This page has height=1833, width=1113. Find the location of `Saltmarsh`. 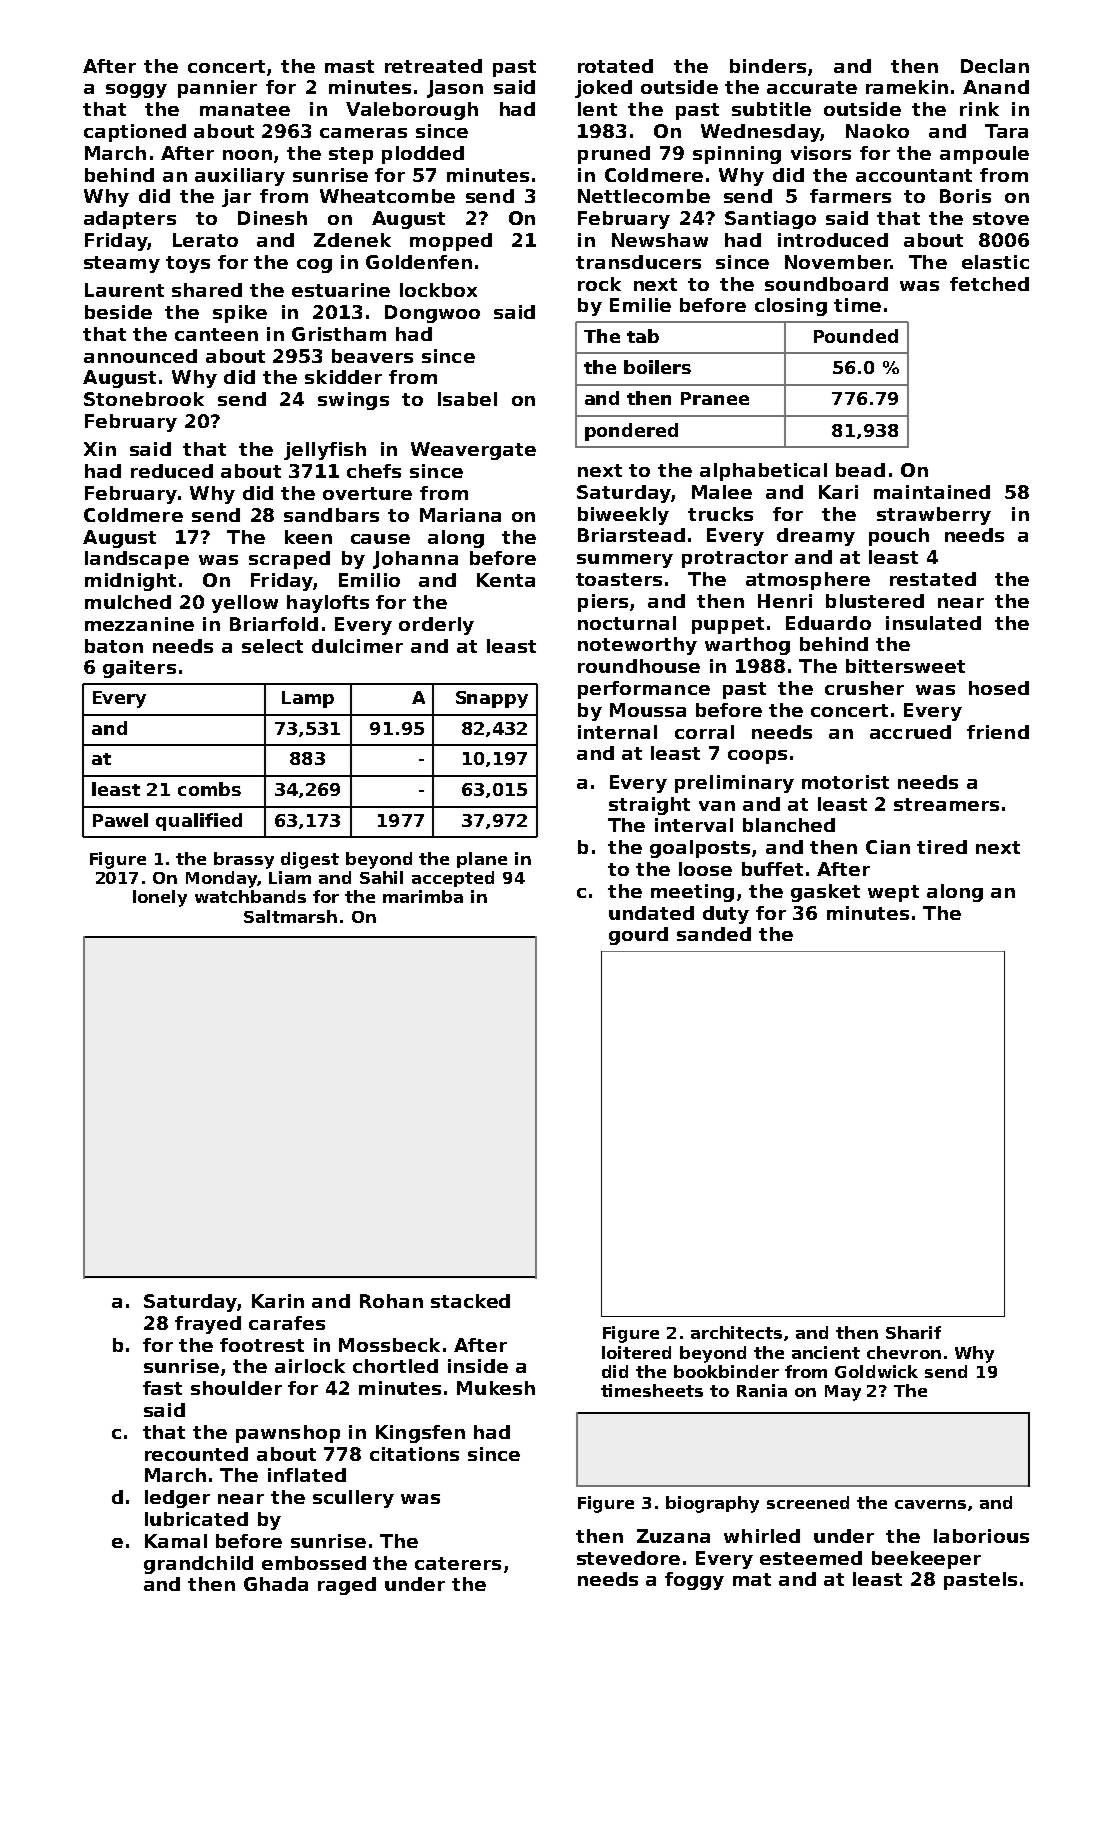

Saltmarsh is located at coordinates (290, 916).
